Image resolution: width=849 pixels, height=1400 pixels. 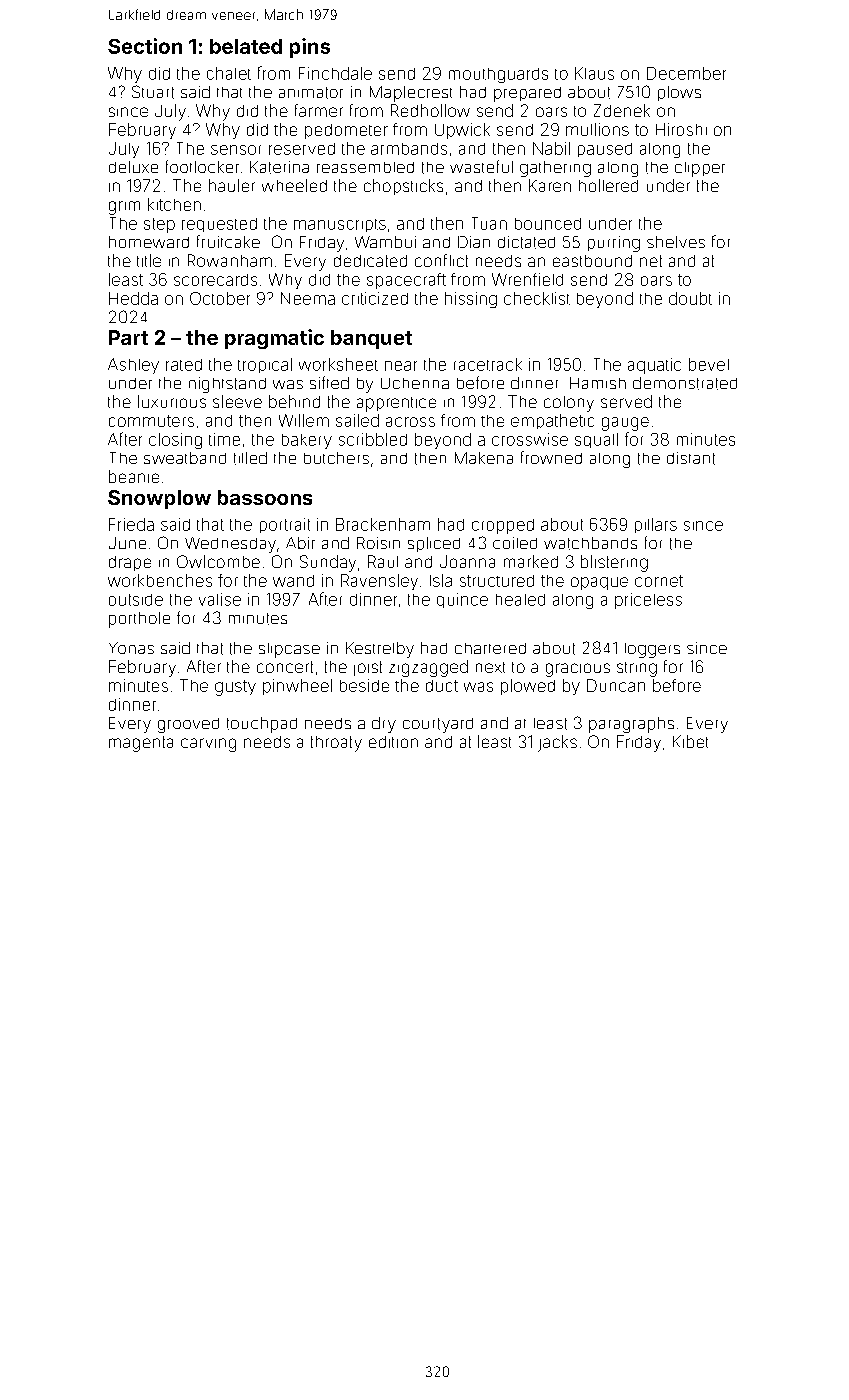 What do you see at coordinates (133, 167) in the document?
I see `deluxe` at bounding box center [133, 167].
